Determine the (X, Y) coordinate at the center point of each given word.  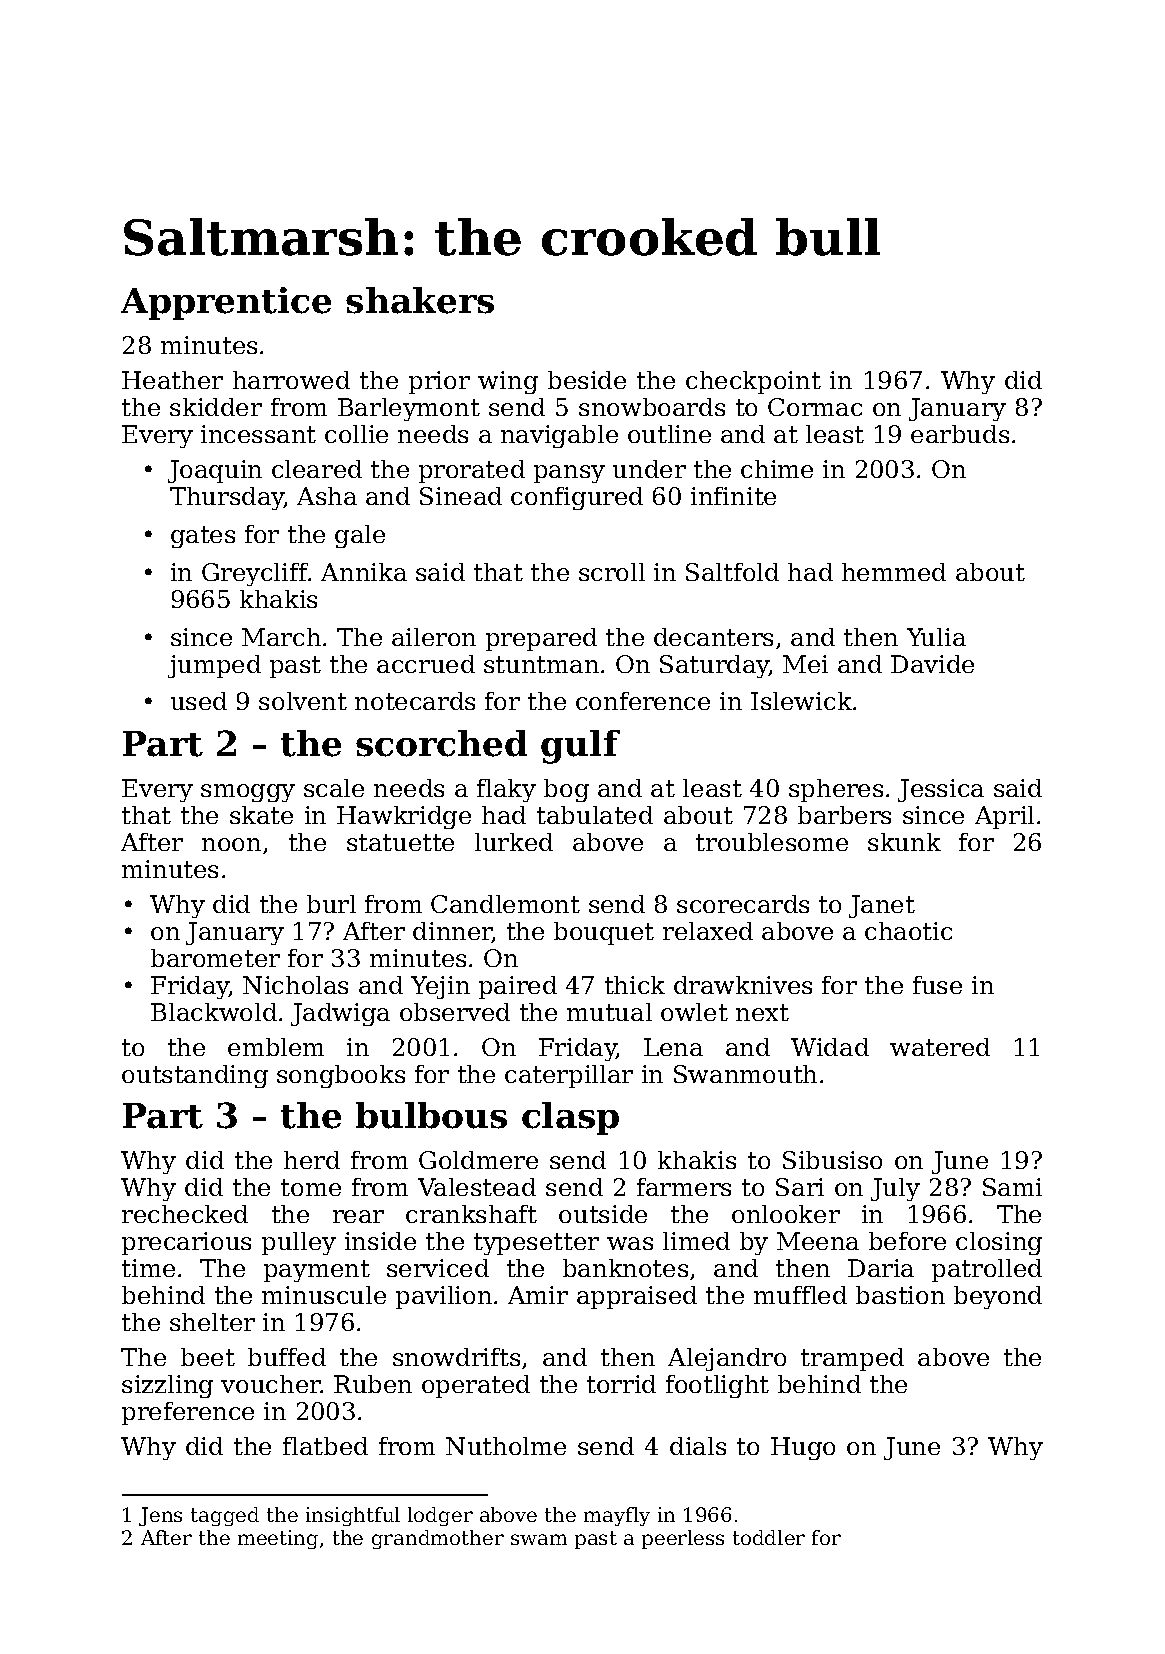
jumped (214, 666)
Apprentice (226, 303)
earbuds (960, 434)
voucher (271, 1384)
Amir (538, 1295)
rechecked (185, 1214)
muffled (800, 1295)
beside (587, 380)
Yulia (936, 637)
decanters (713, 637)
